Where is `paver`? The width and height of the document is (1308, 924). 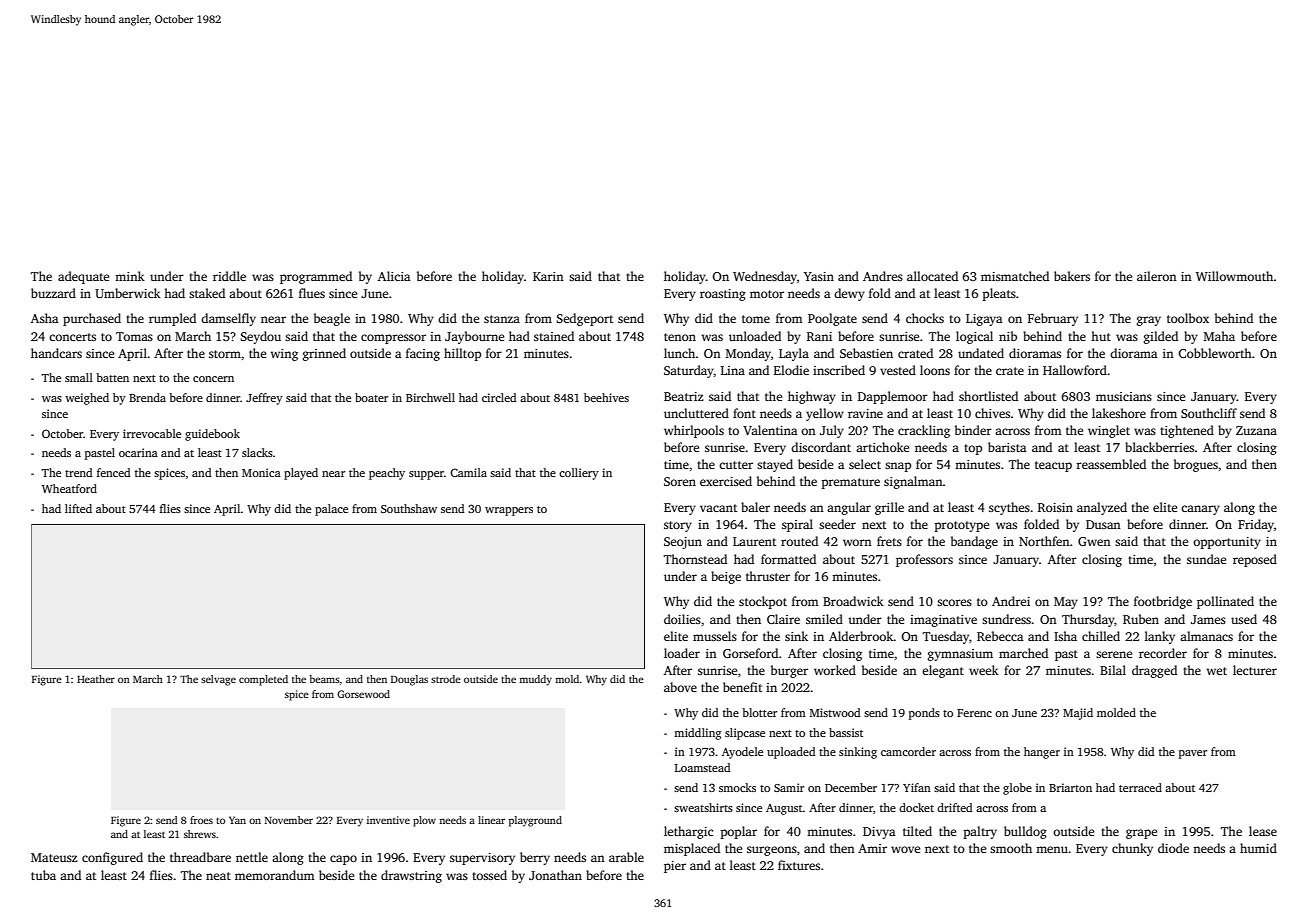 paver is located at coordinates (1193, 754).
